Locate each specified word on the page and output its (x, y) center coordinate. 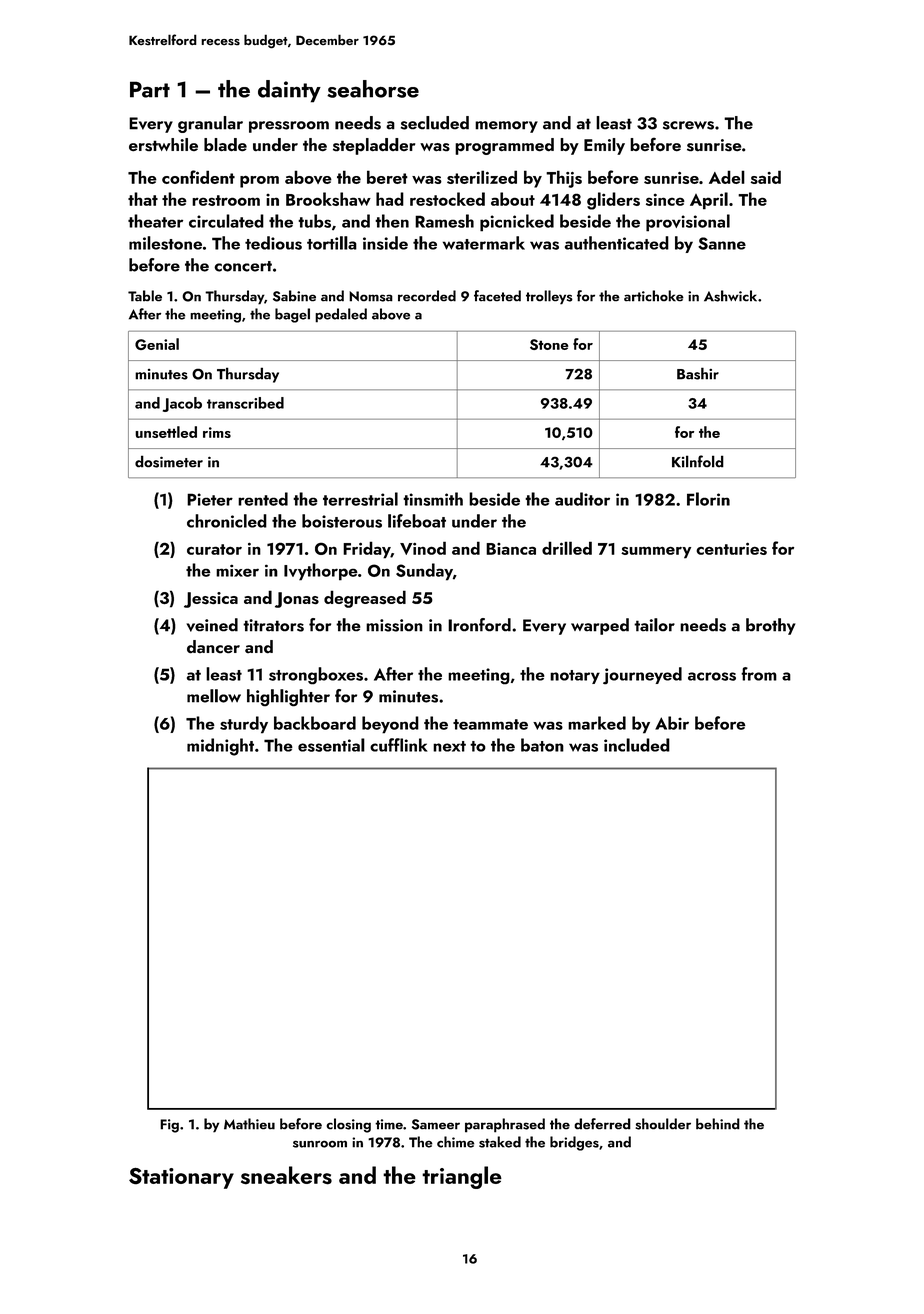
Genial (157, 344)
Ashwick (730, 296)
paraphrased (505, 1125)
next (449, 746)
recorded (427, 296)
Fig (169, 1126)
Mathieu (249, 1124)
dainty (289, 91)
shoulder (663, 1124)
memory (506, 127)
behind (718, 1124)
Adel (727, 177)
